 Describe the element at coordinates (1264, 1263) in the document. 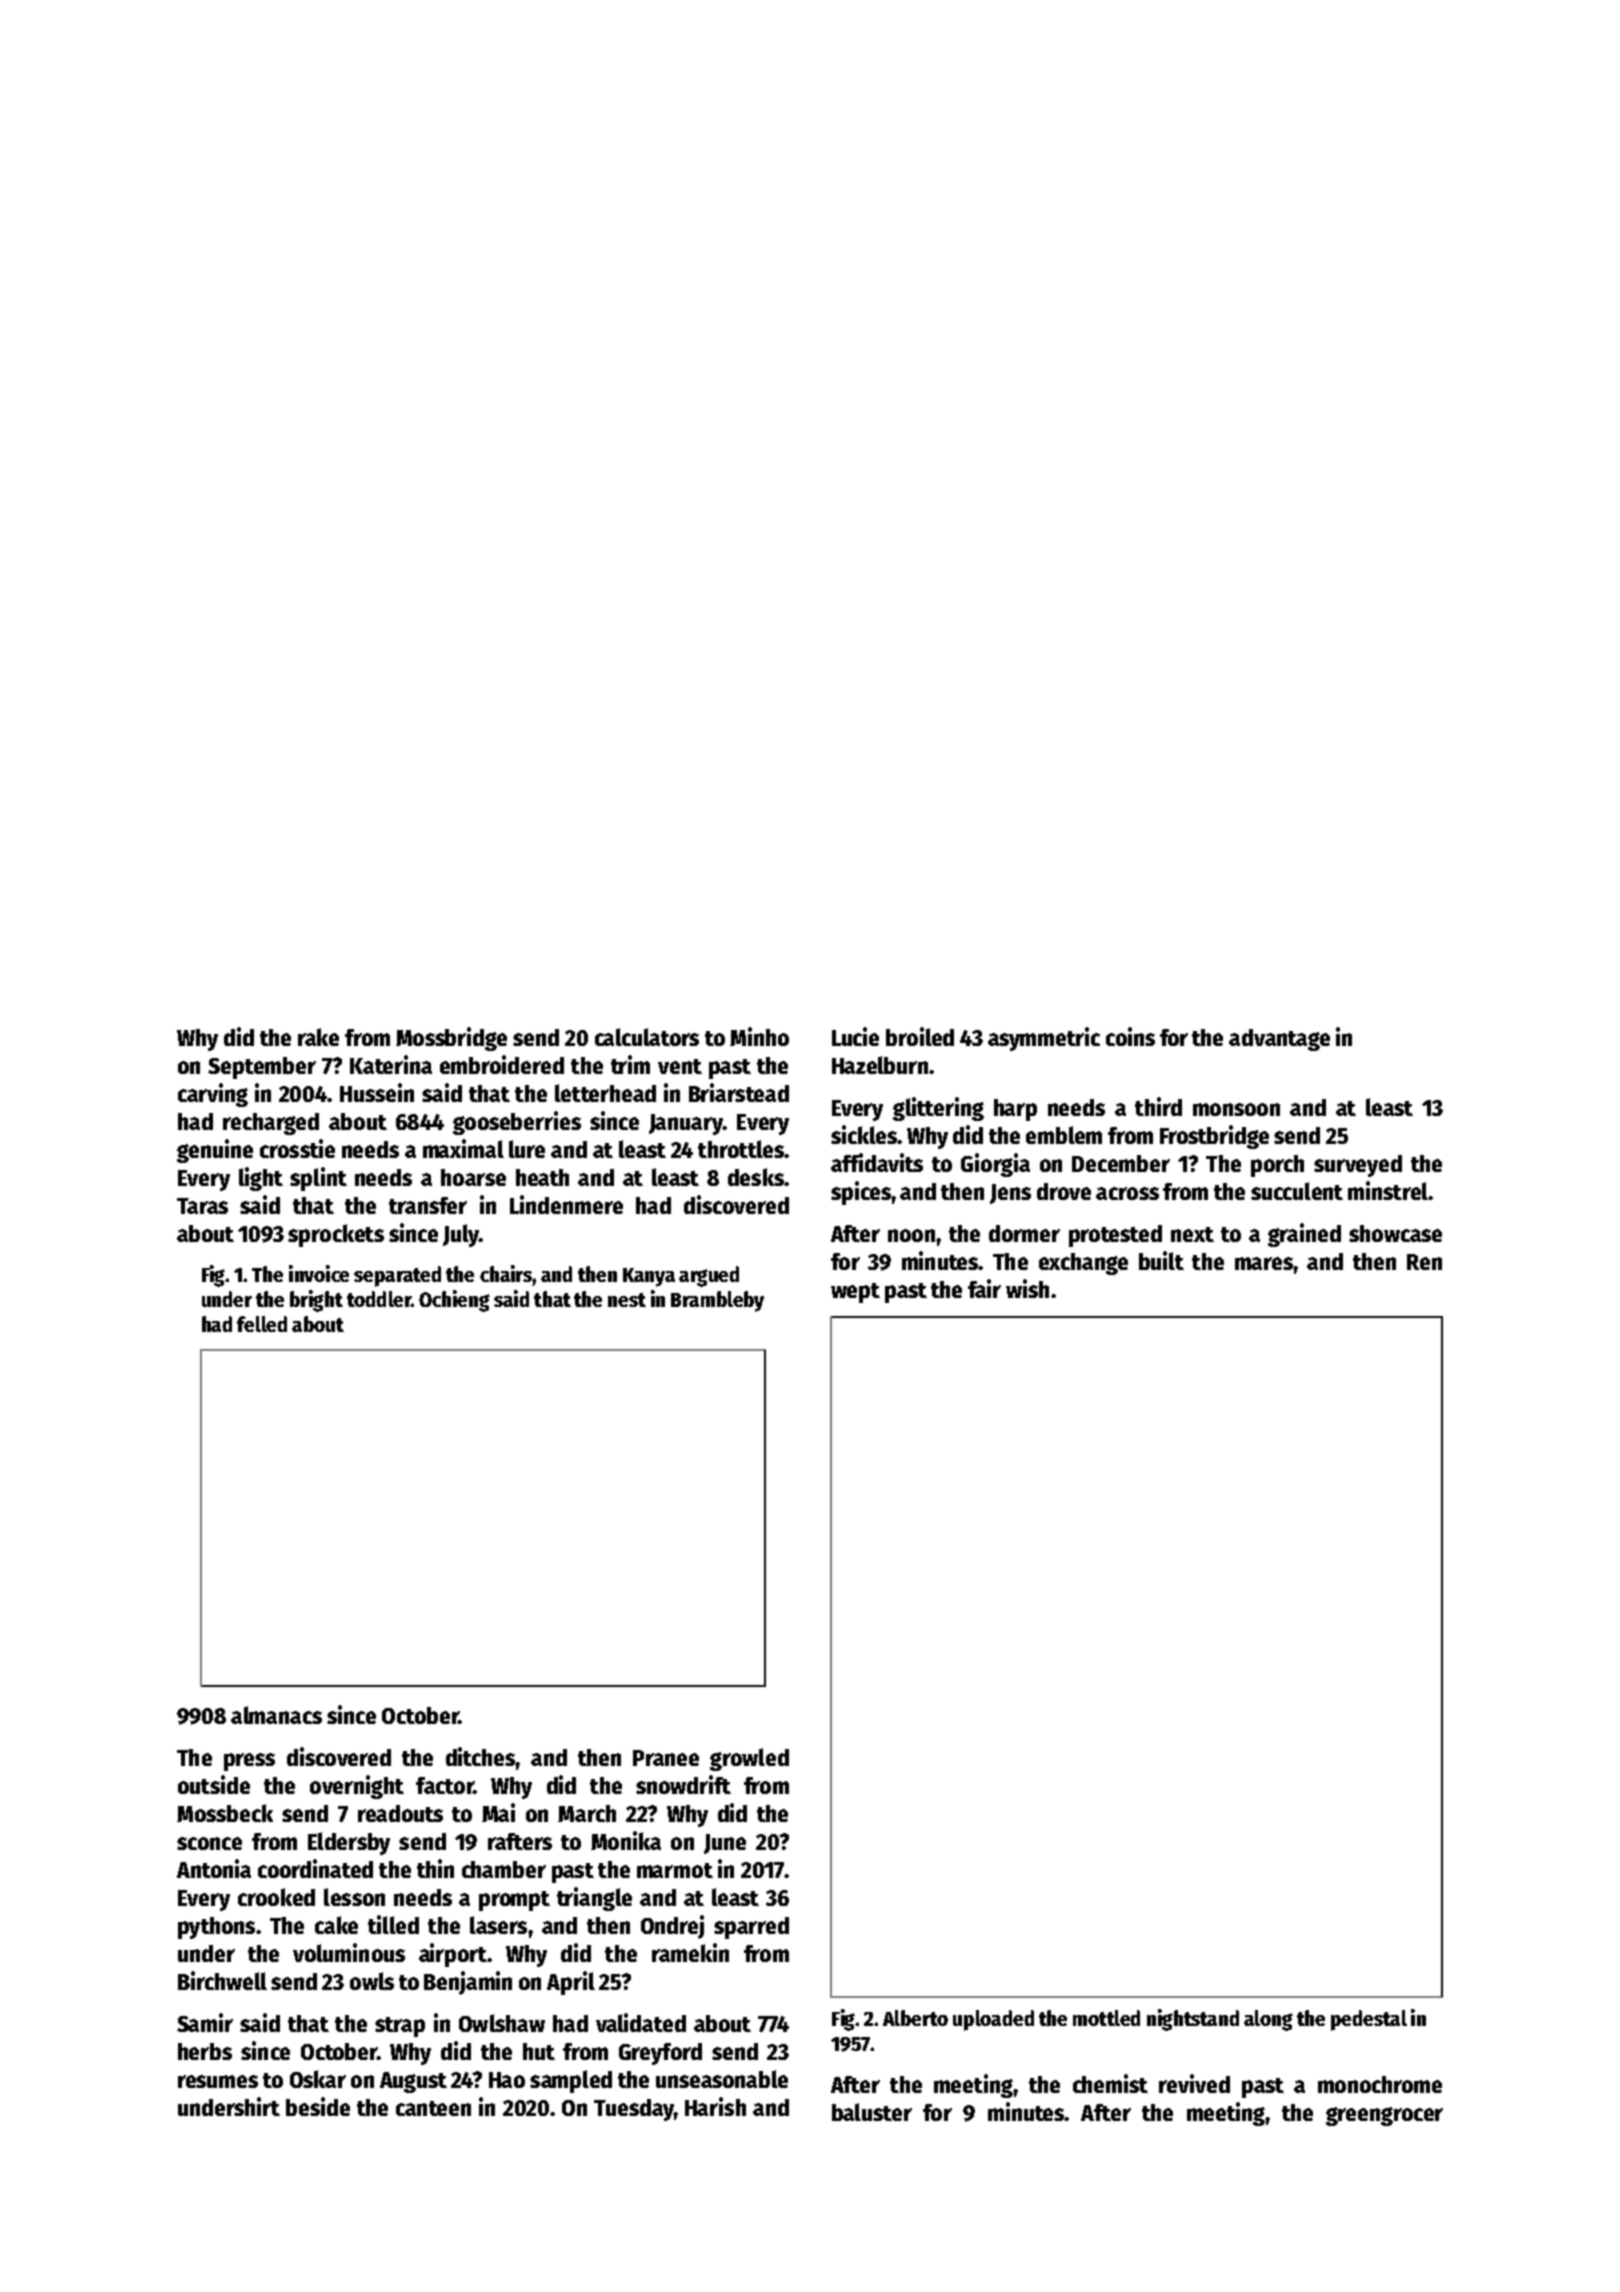

I see `mares` at that location.
